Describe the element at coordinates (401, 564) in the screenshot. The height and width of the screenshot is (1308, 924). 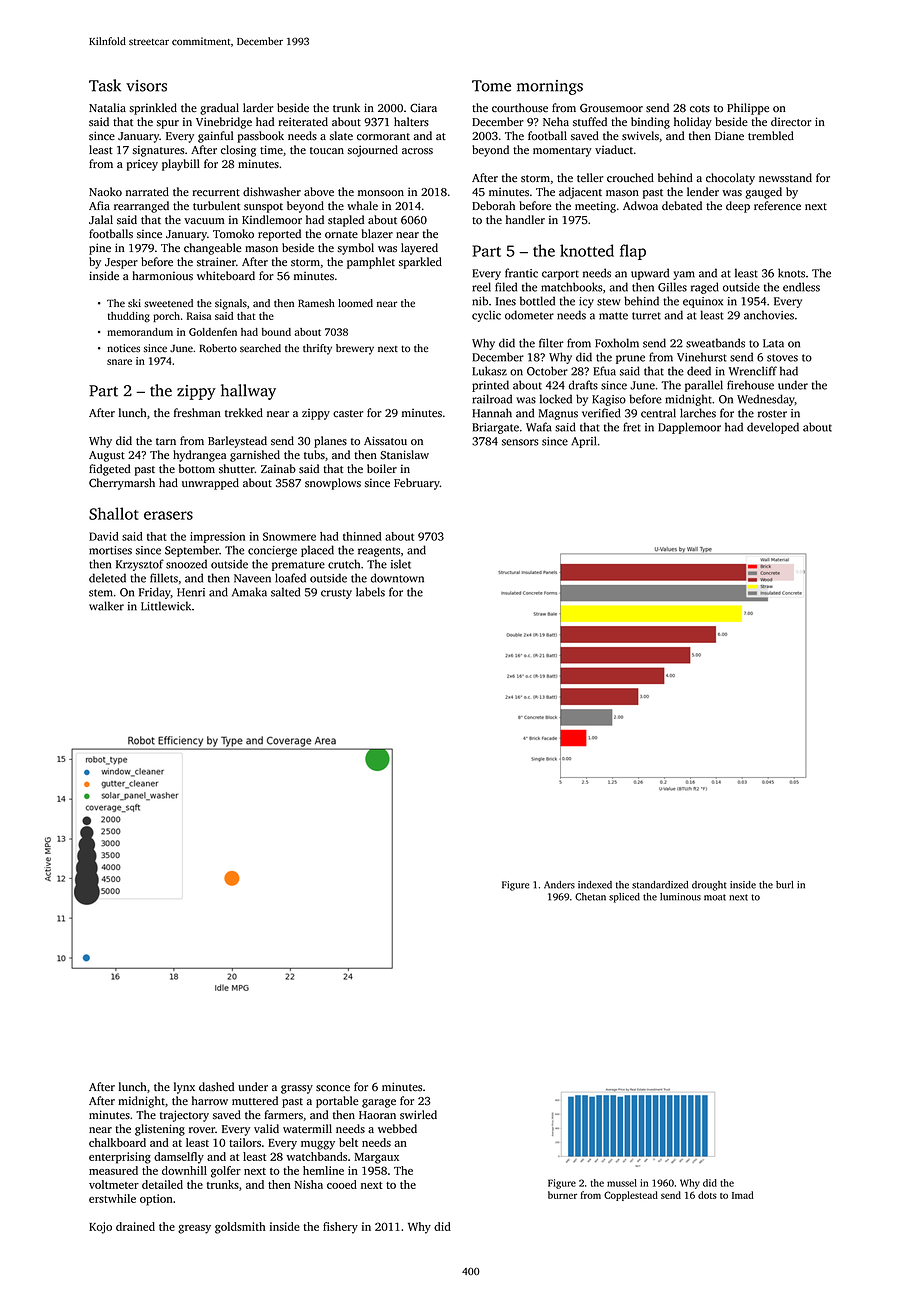
I see `islet` at that location.
